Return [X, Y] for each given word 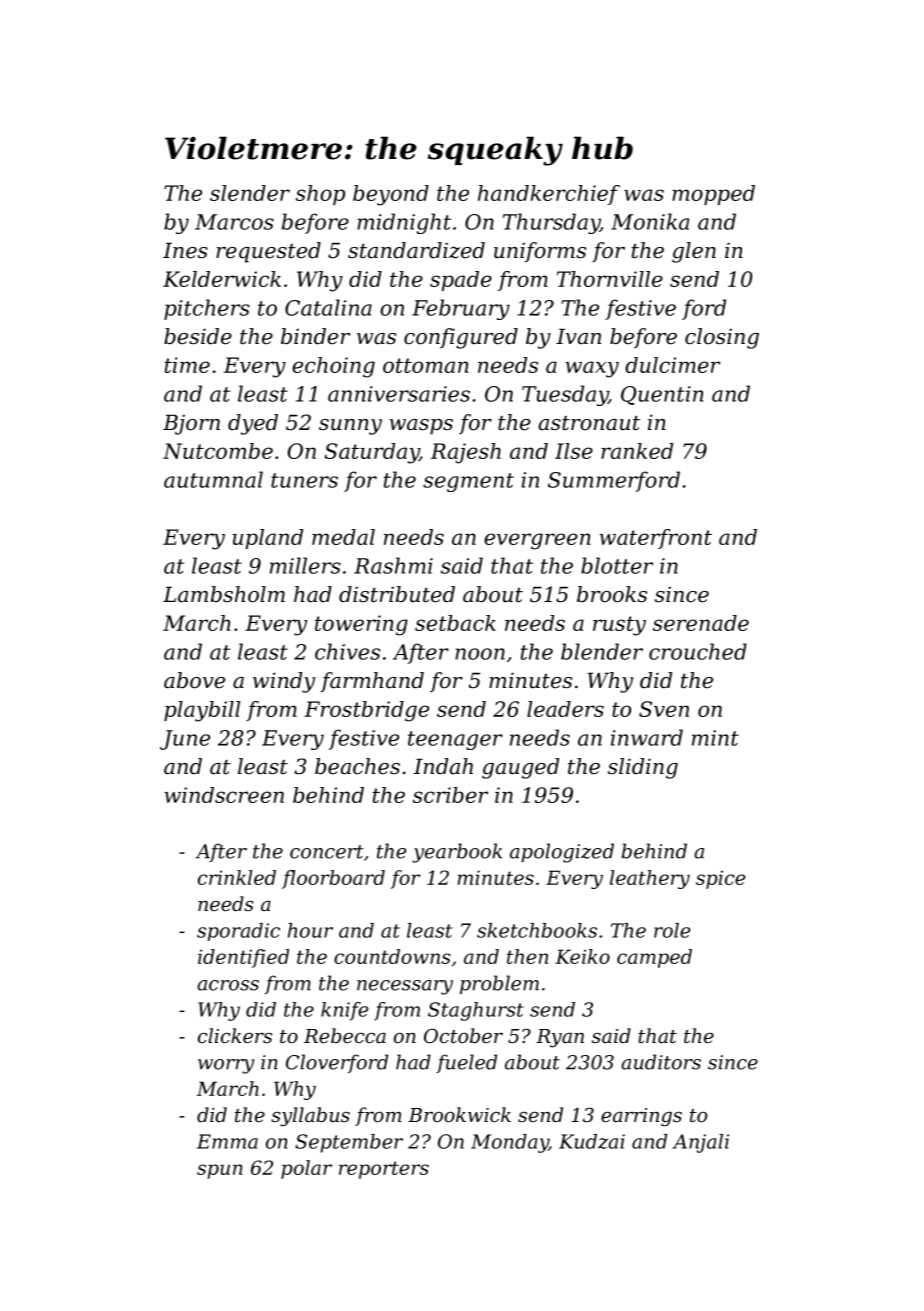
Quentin [662, 395]
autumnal [213, 479]
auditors [661, 1062]
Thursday [551, 223]
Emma [227, 1141]
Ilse [574, 451]
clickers [235, 1035]
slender [250, 193]
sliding [643, 768]
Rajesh [466, 453]
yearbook [457, 853]
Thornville [610, 279]
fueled [466, 1063]
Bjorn [191, 424]
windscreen [224, 795]
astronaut [589, 423]
